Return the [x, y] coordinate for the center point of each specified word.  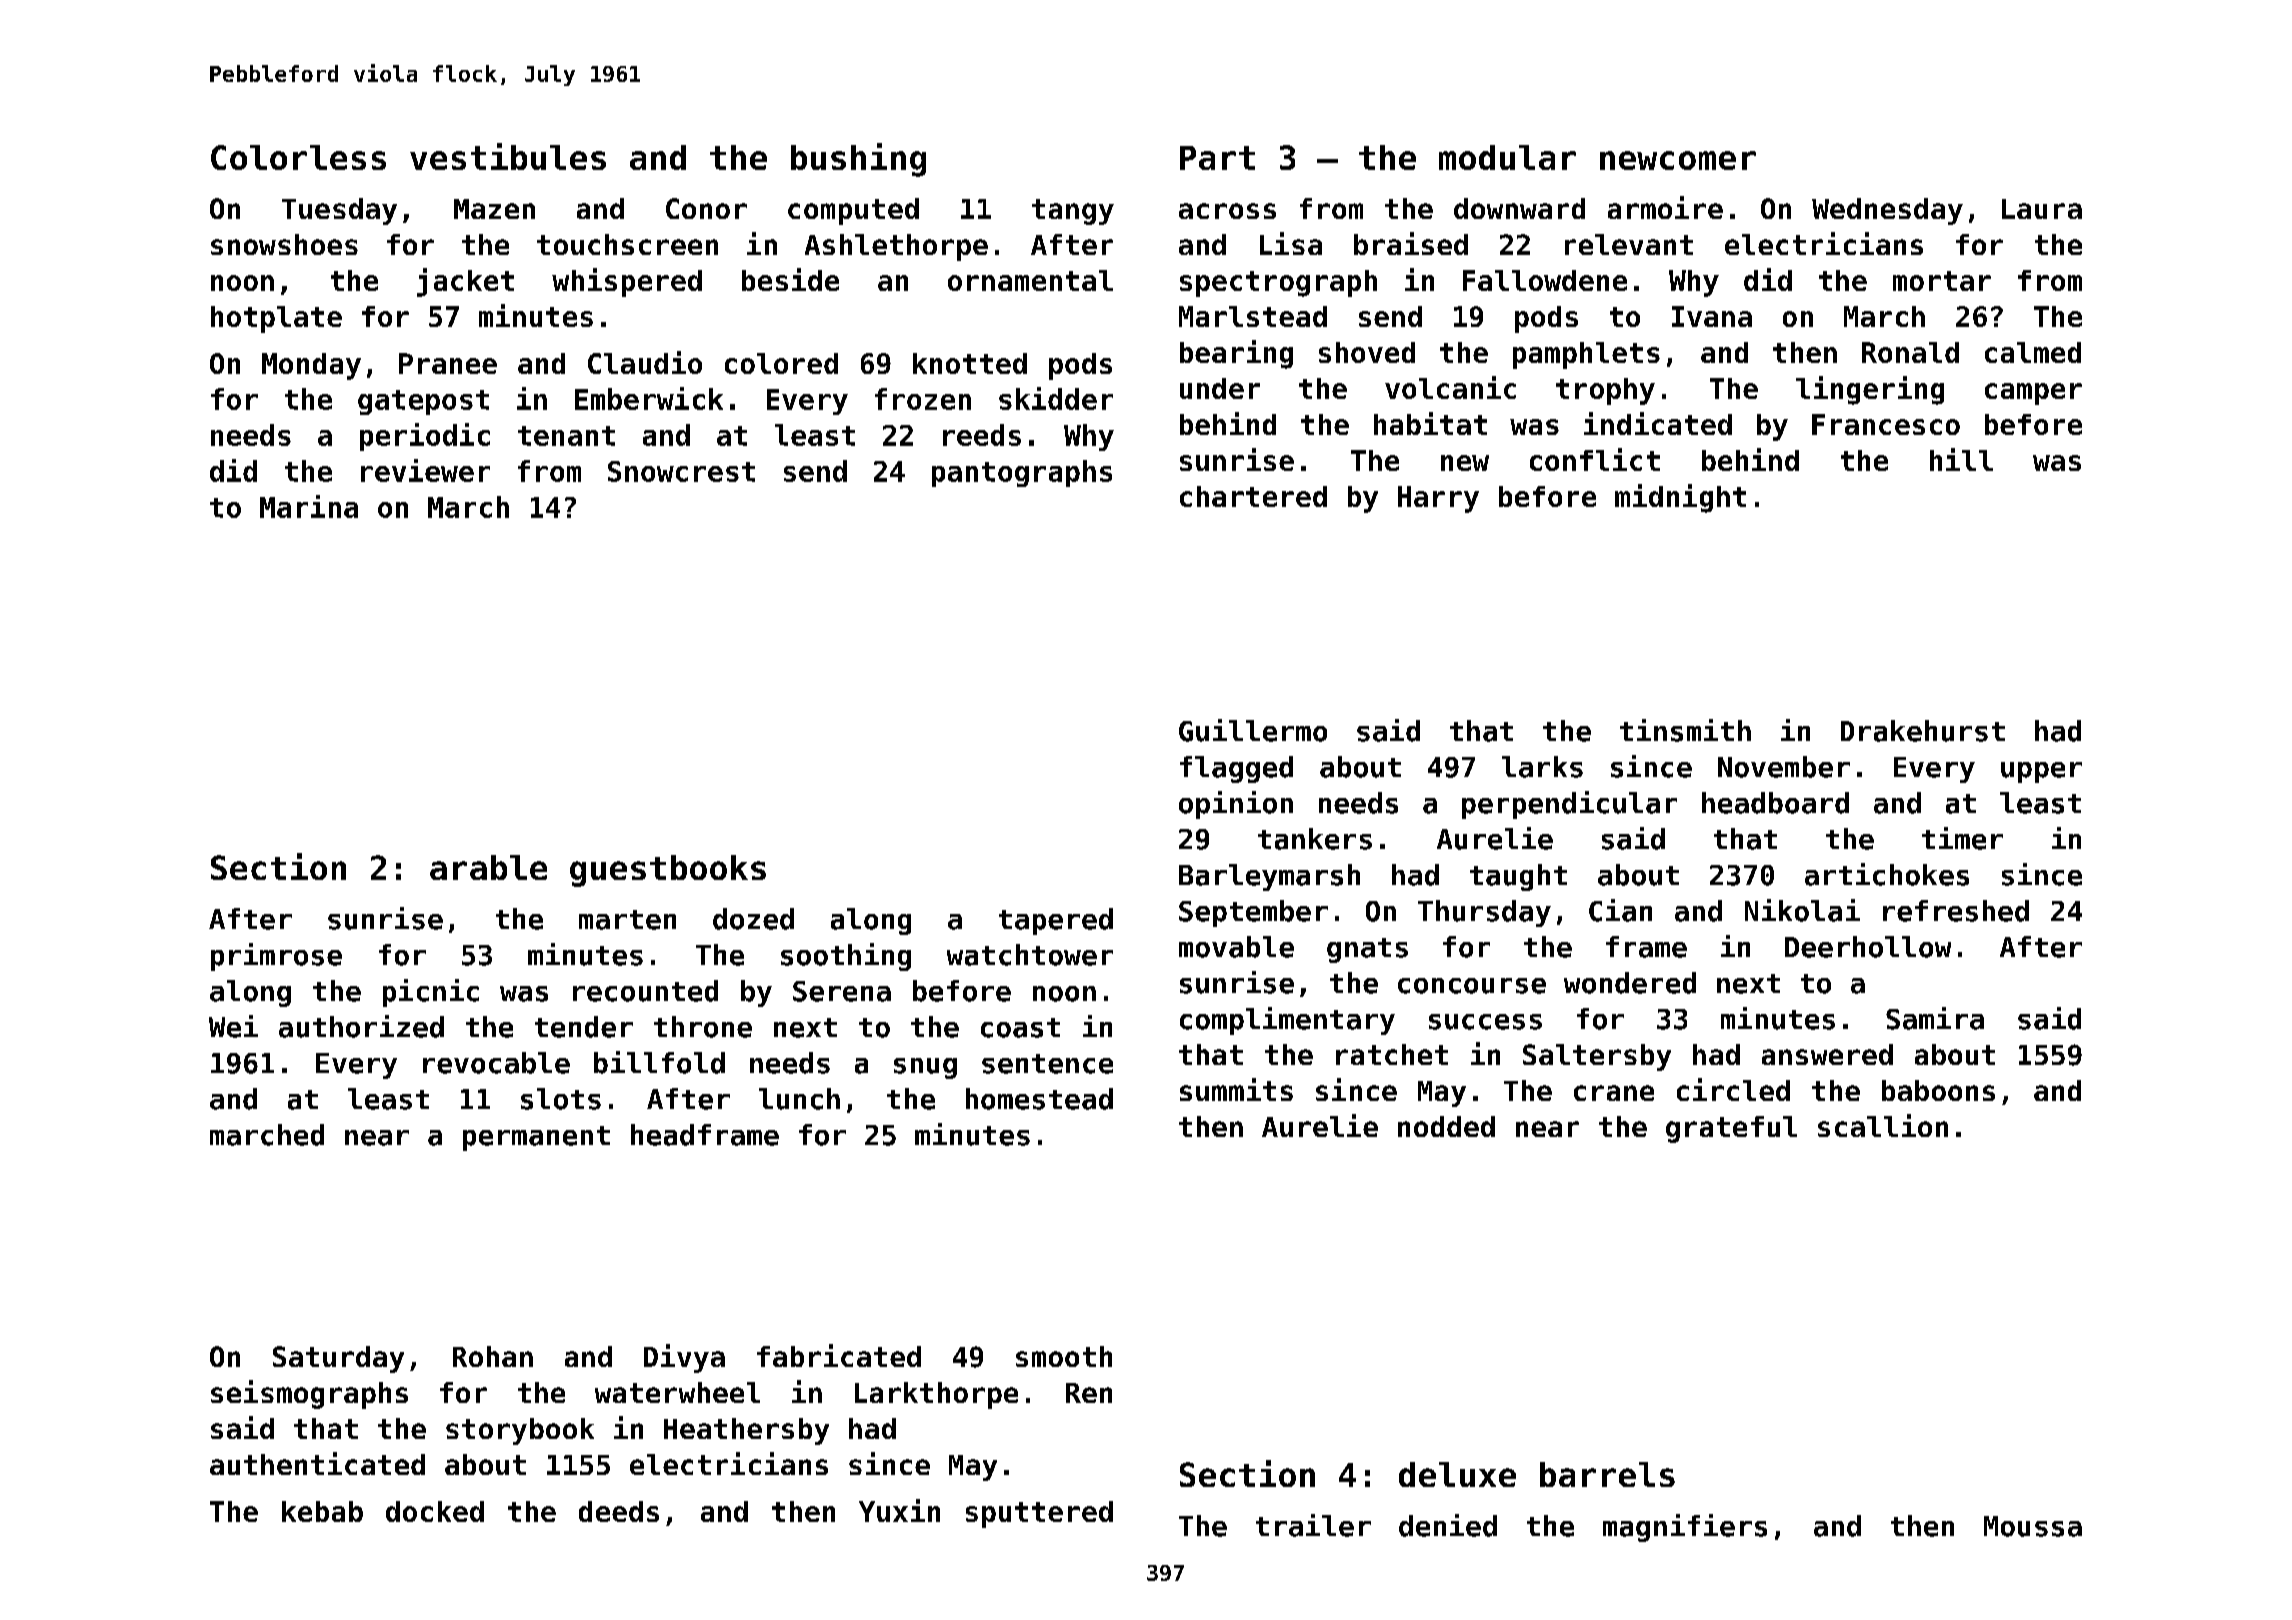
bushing [858, 160]
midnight [1680, 498]
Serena [842, 991]
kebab [322, 1511]
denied [1448, 1525]
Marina [309, 506]
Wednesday [1887, 211]
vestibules [508, 156]
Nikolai [1802, 910]
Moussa [2033, 1526]
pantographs [1022, 473]
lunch [799, 1099]
